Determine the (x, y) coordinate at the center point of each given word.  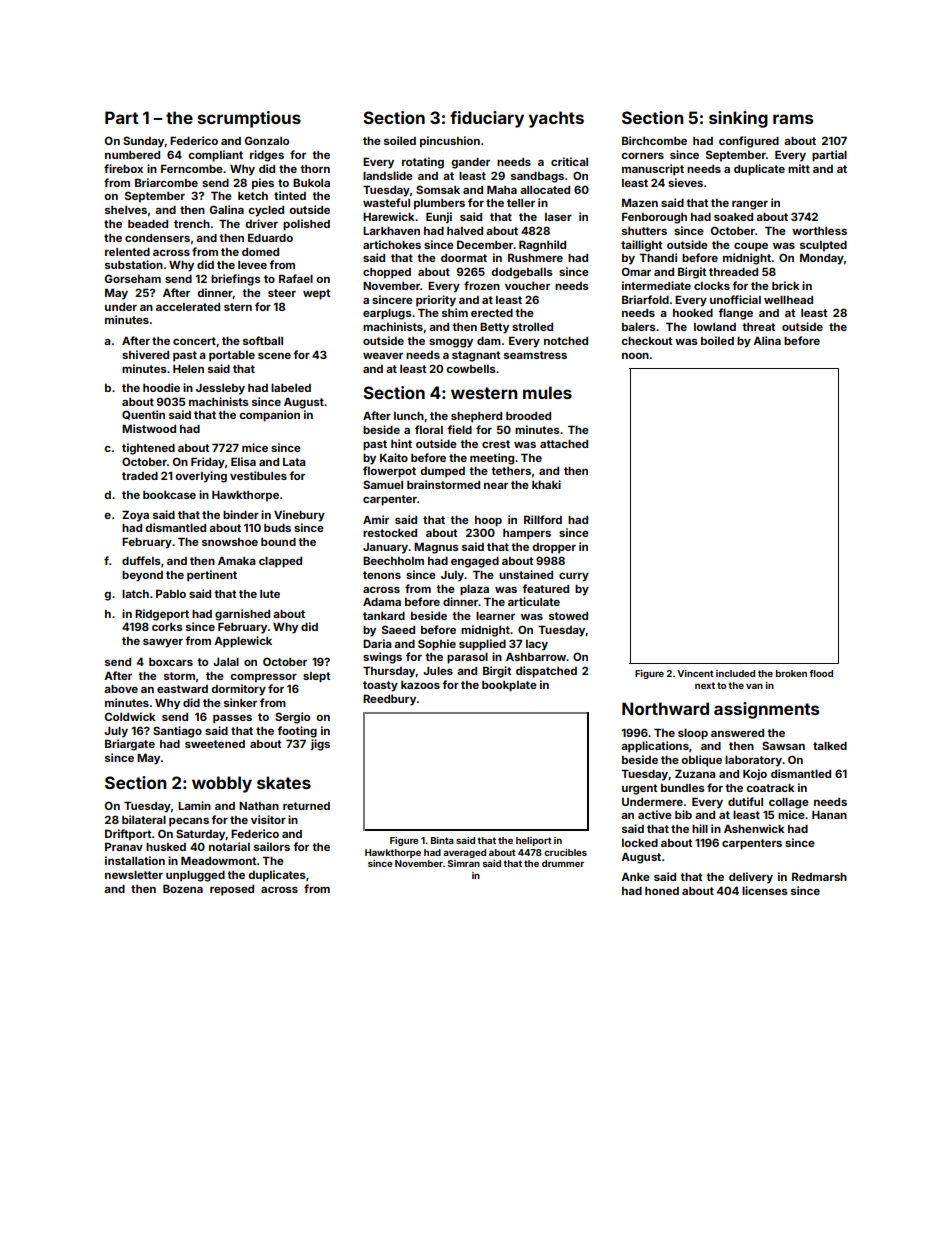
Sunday (144, 142)
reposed (232, 890)
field (459, 429)
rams (793, 119)
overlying (201, 477)
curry (574, 577)
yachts (556, 119)
